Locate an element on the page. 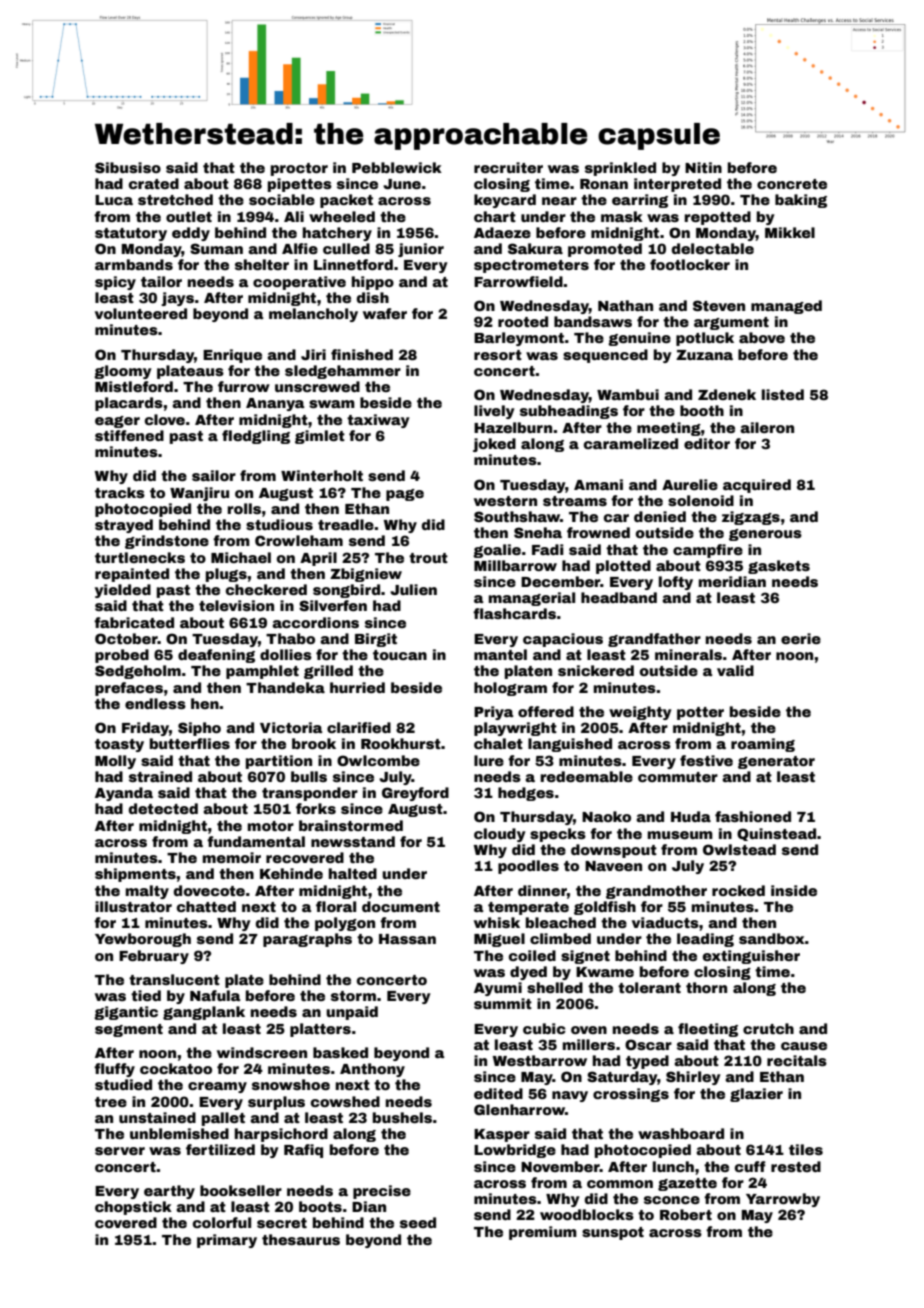  endless is located at coordinates (155, 703).
